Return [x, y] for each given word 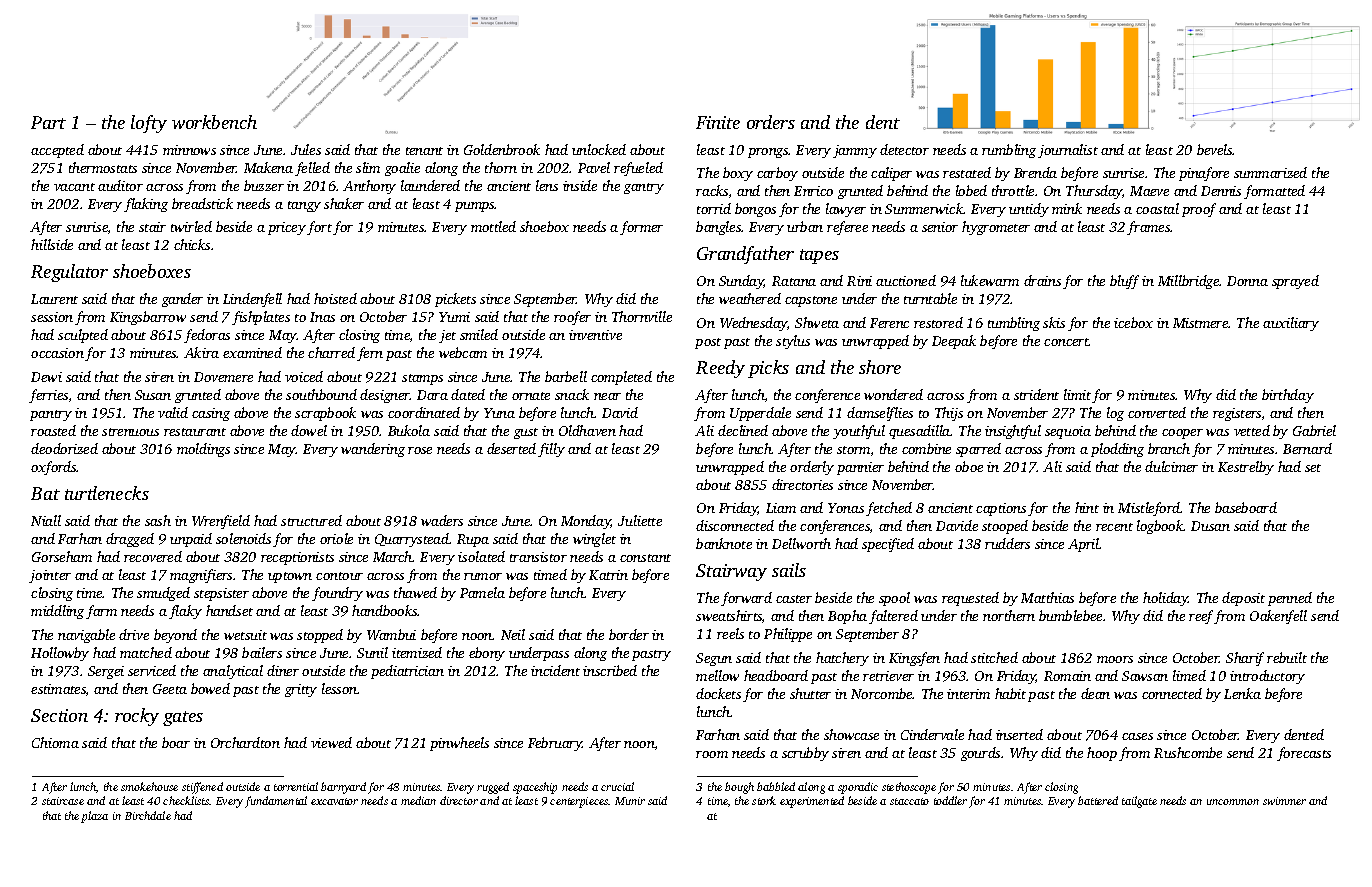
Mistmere [1201, 323]
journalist [1068, 151]
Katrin [608, 575]
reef [1202, 617]
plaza [94, 817]
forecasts [1304, 754]
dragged [130, 540]
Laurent [54, 299]
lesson [340, 688]
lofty [149, 124]
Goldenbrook [502, 149]
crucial [617, 786]
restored [938, 322]
